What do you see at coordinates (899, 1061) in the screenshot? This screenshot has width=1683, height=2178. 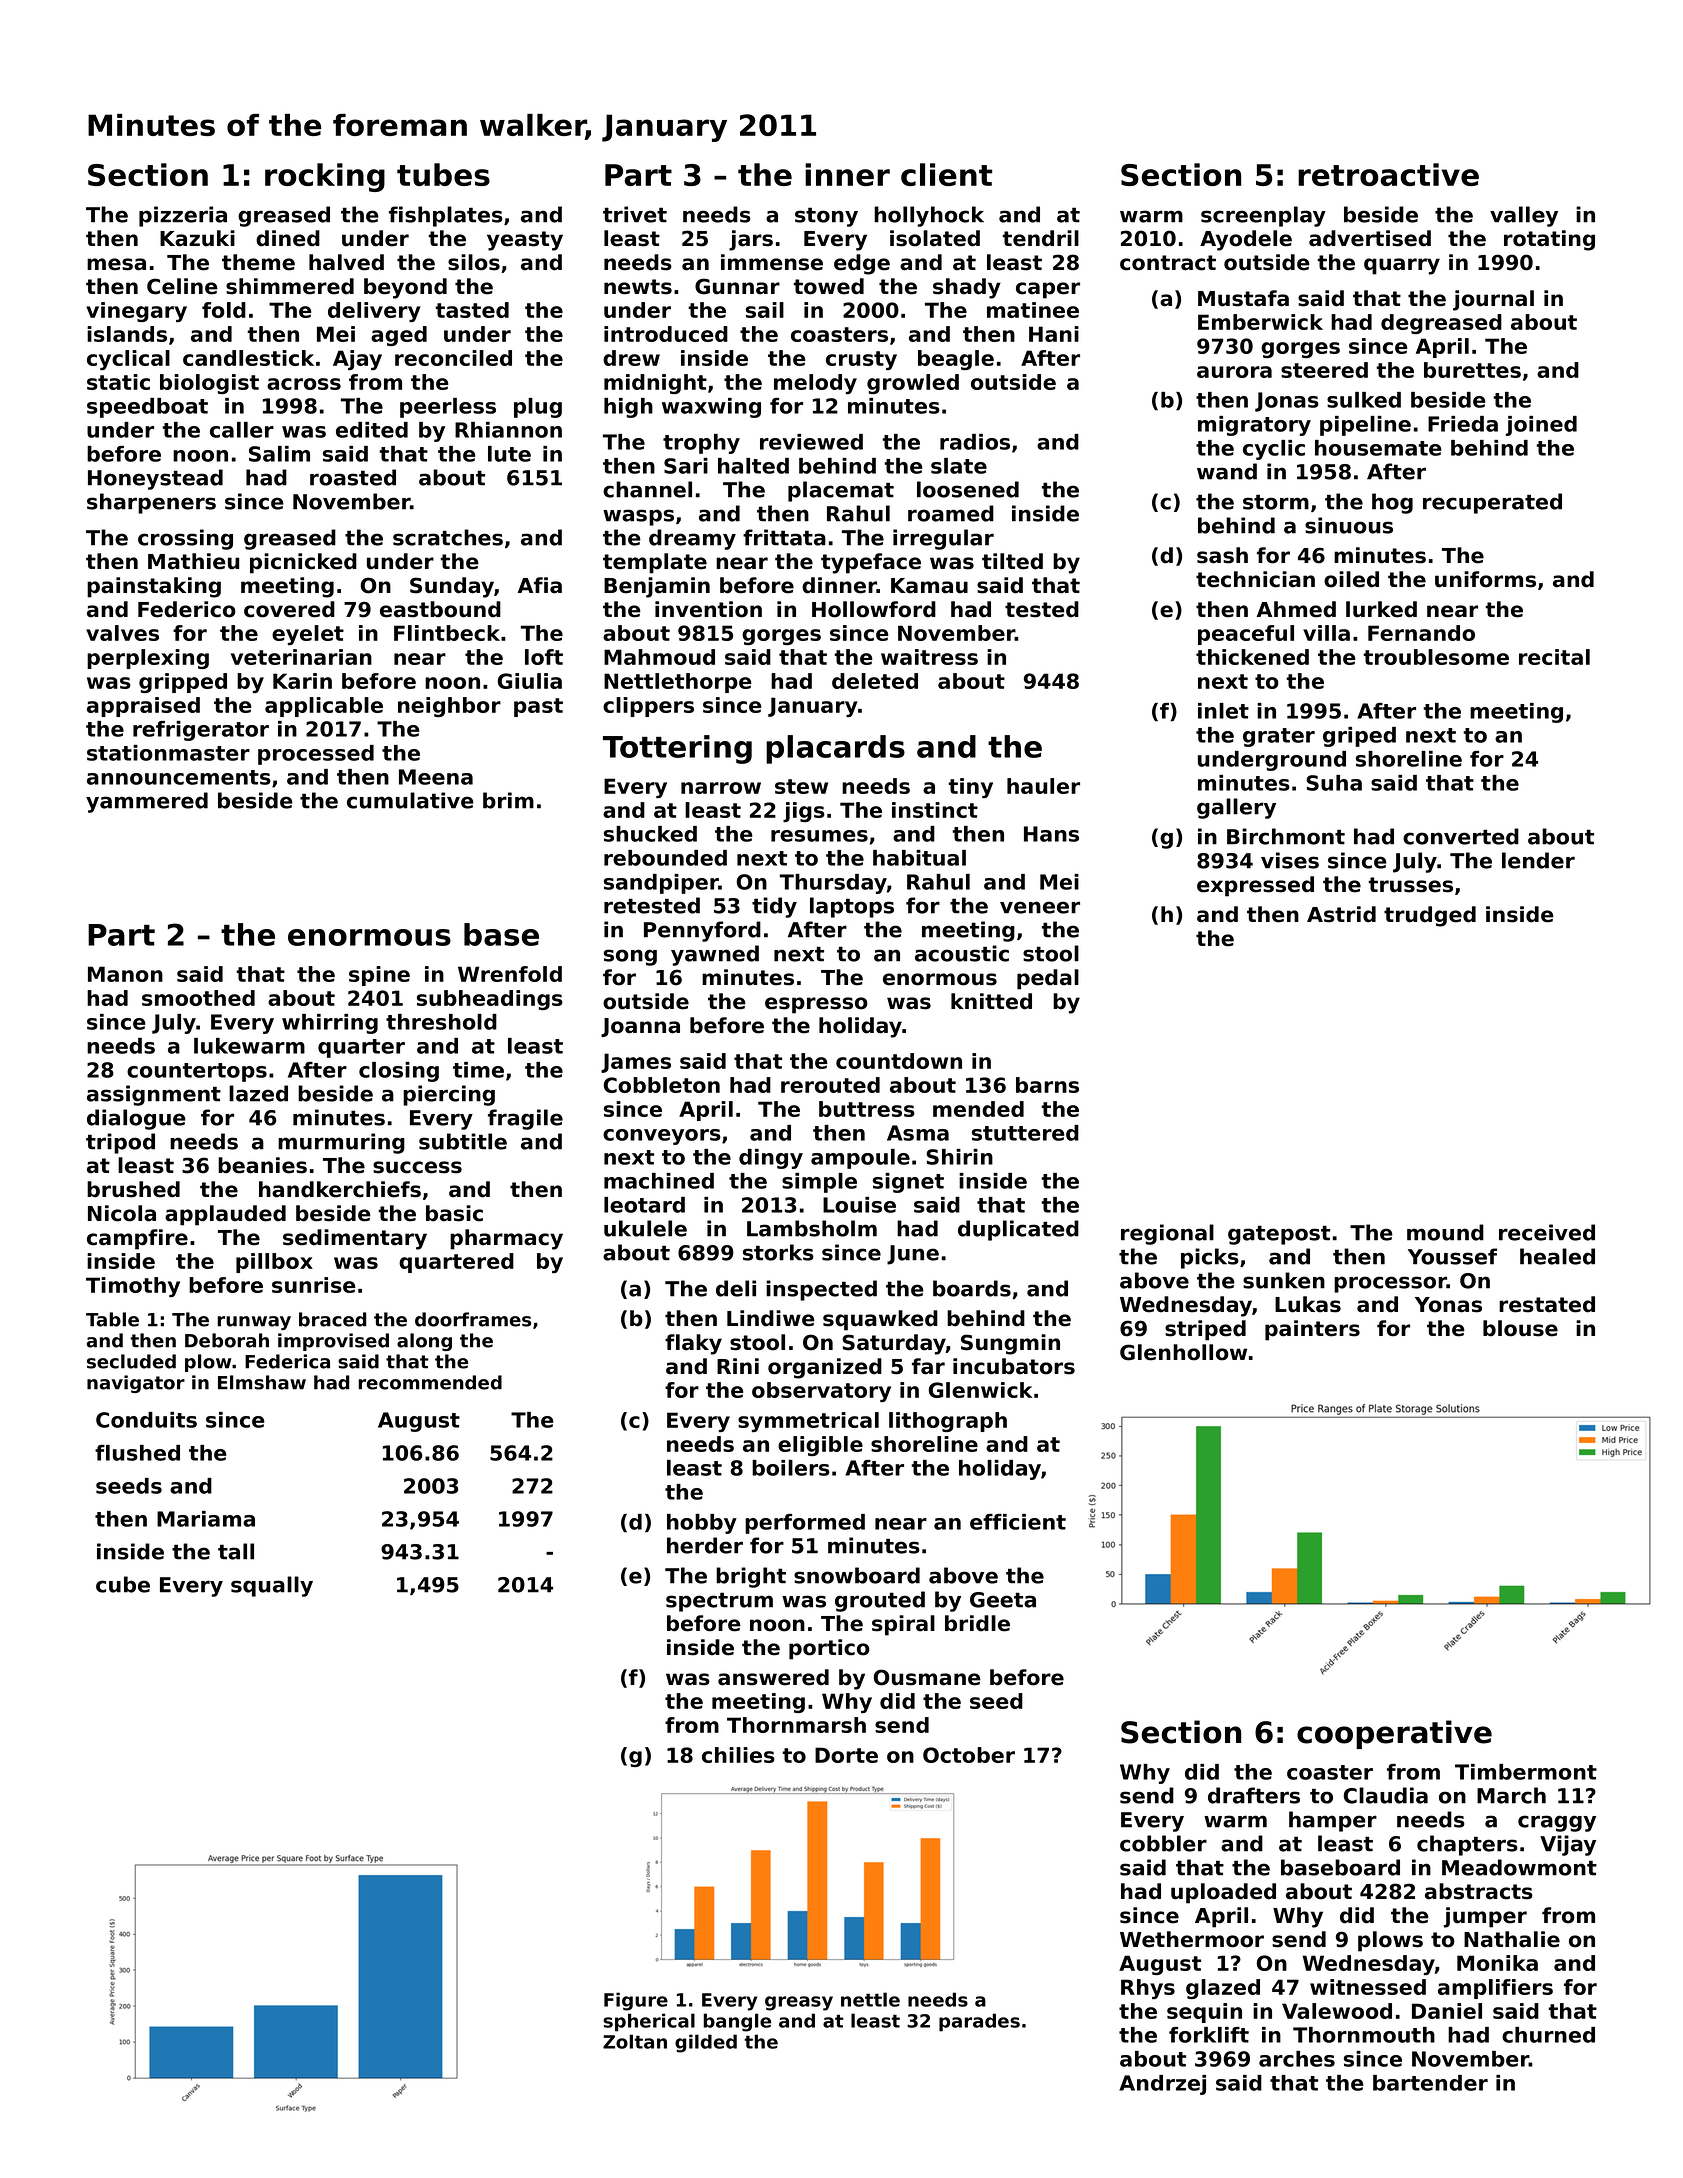 I see `countdown` at bounding box center [899, 1061].
